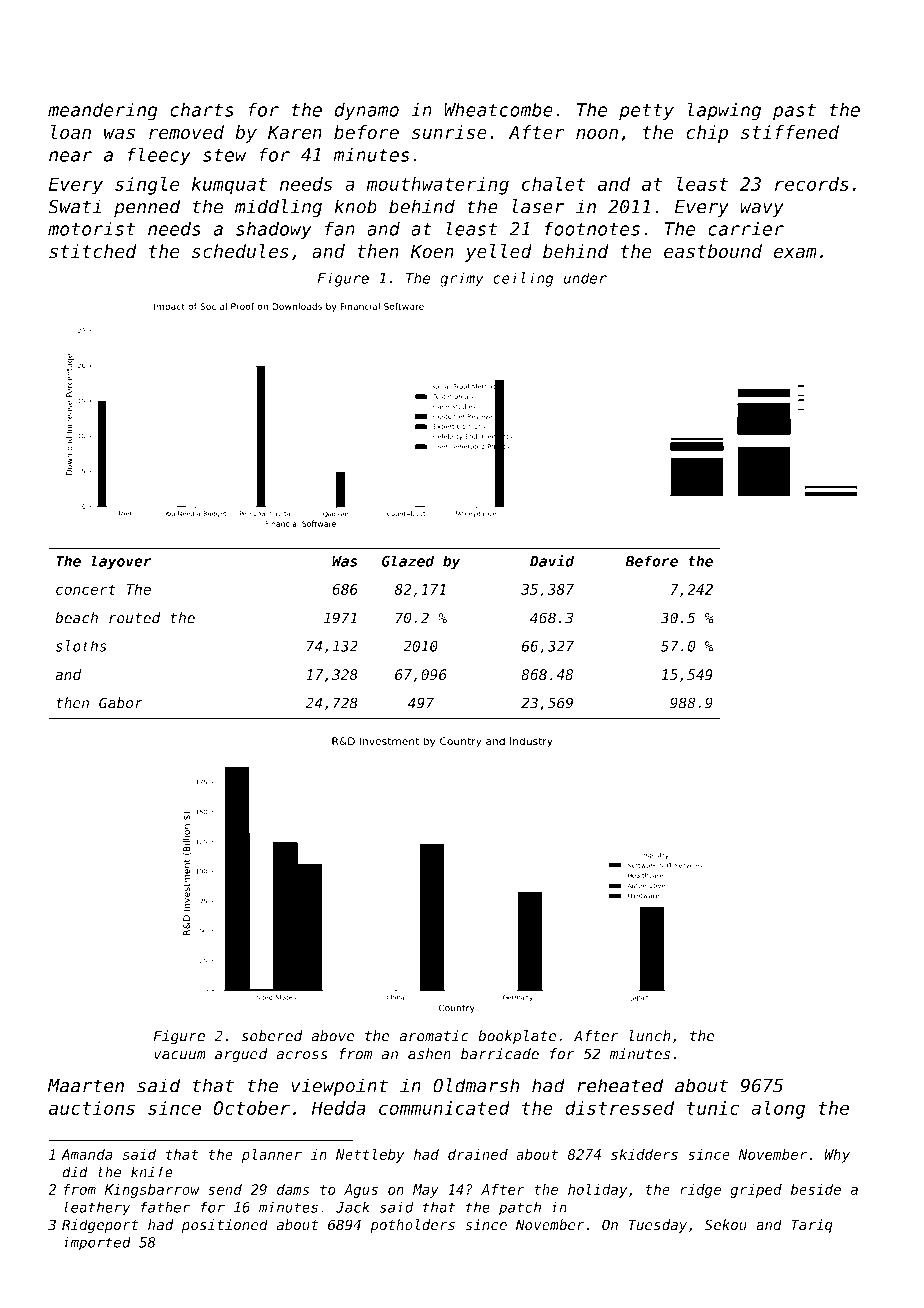 The image size is (924, 1308). What do you see at coordinates (408, 561) in the document?
I see `Glazed` at bounding box center [408, 561].
